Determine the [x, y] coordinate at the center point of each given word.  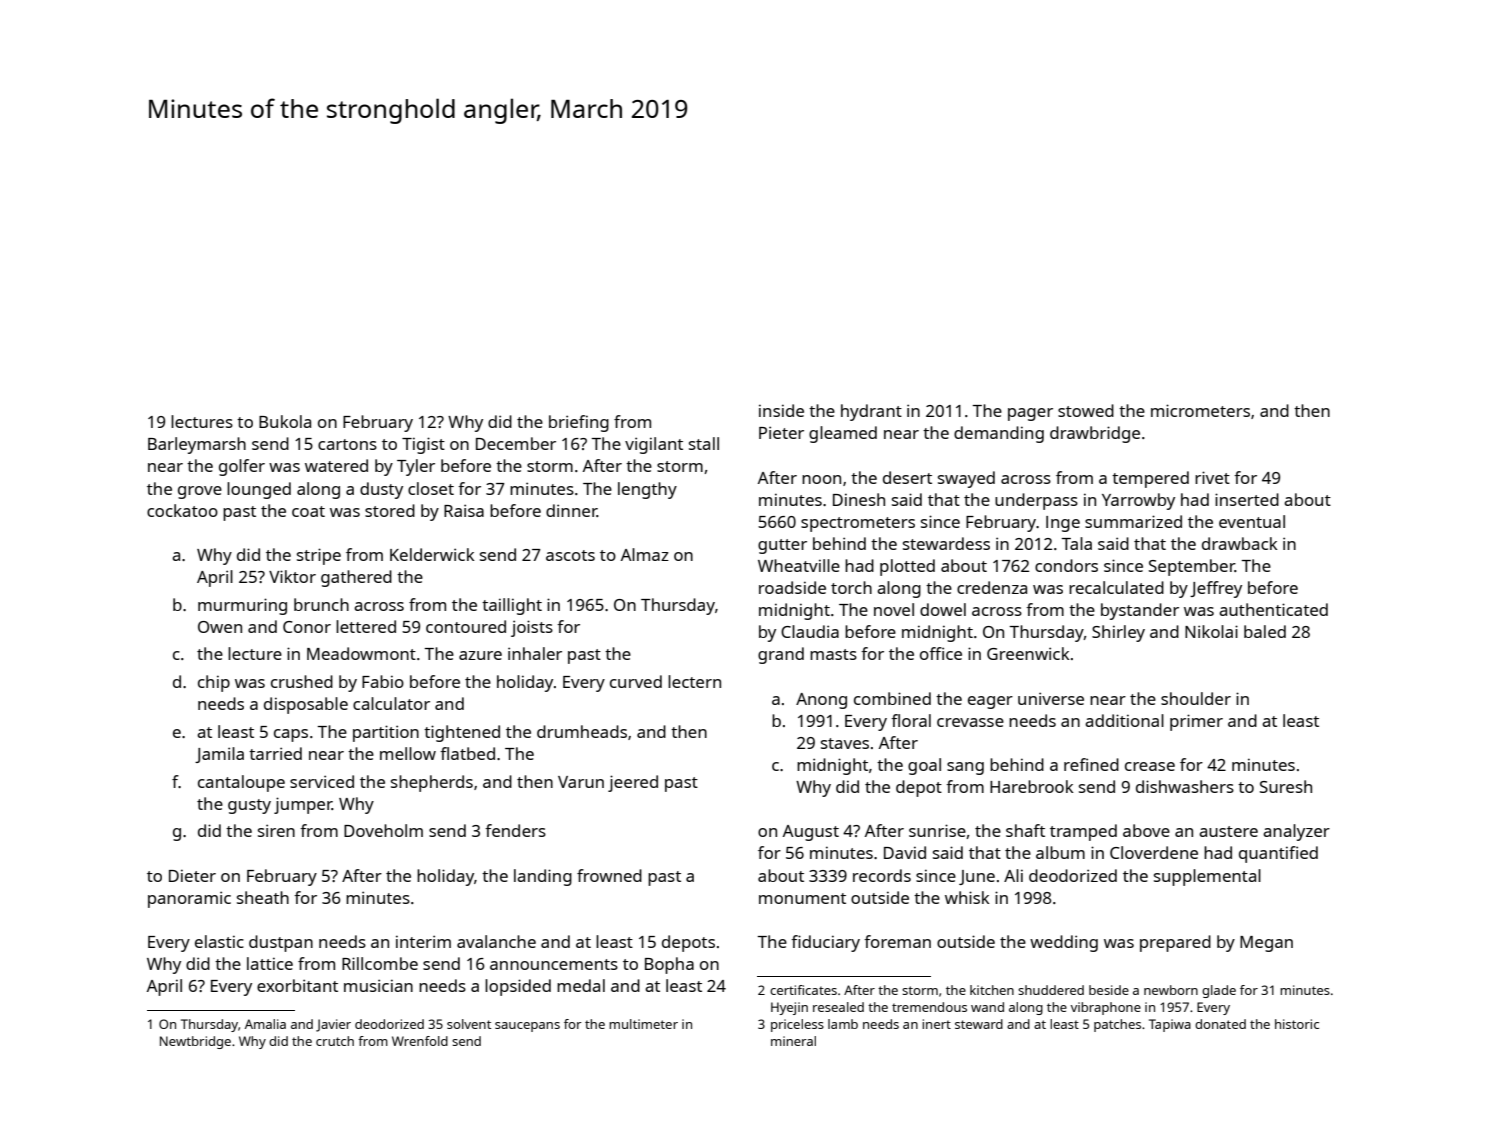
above [1146, 830]
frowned [609, 875]
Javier [333, 1025]
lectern [694, 681]
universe [1051, 698]
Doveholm [383, 830]
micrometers [1200, 410]
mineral [793, 1041]
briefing [579, 423]
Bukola [285, 421]
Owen [220, 627]
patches [1117, 1025]
